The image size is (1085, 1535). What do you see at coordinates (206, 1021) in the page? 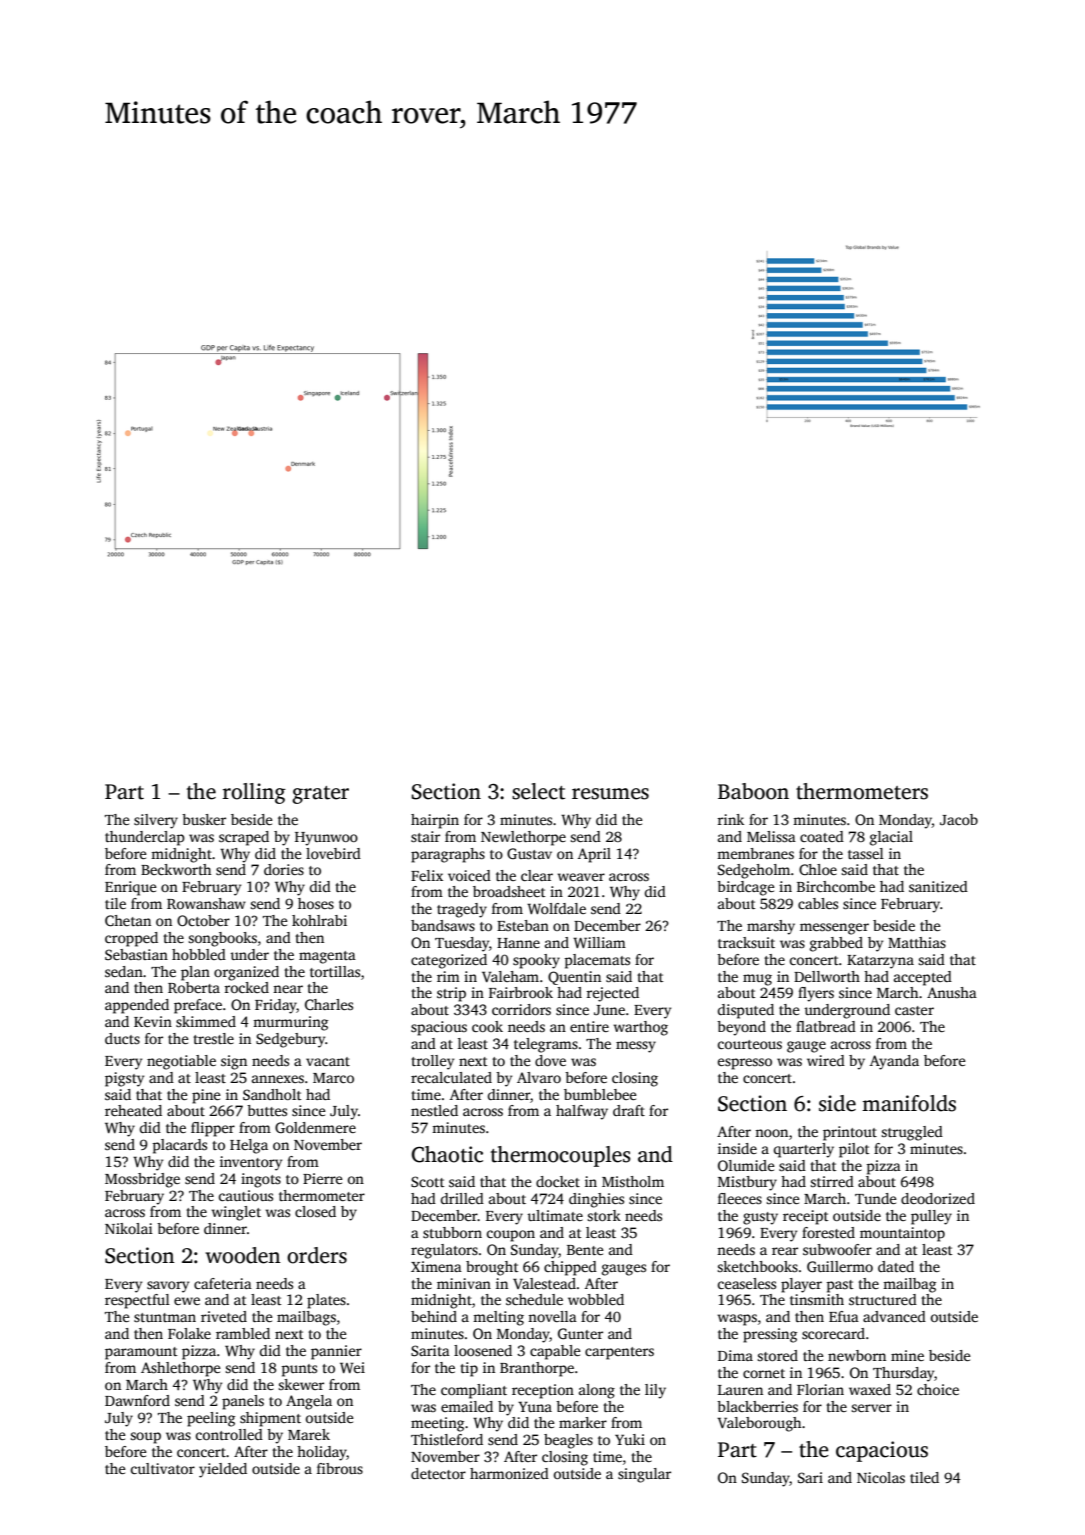
I see `skimmed` at bounding box center [206, 1021].
